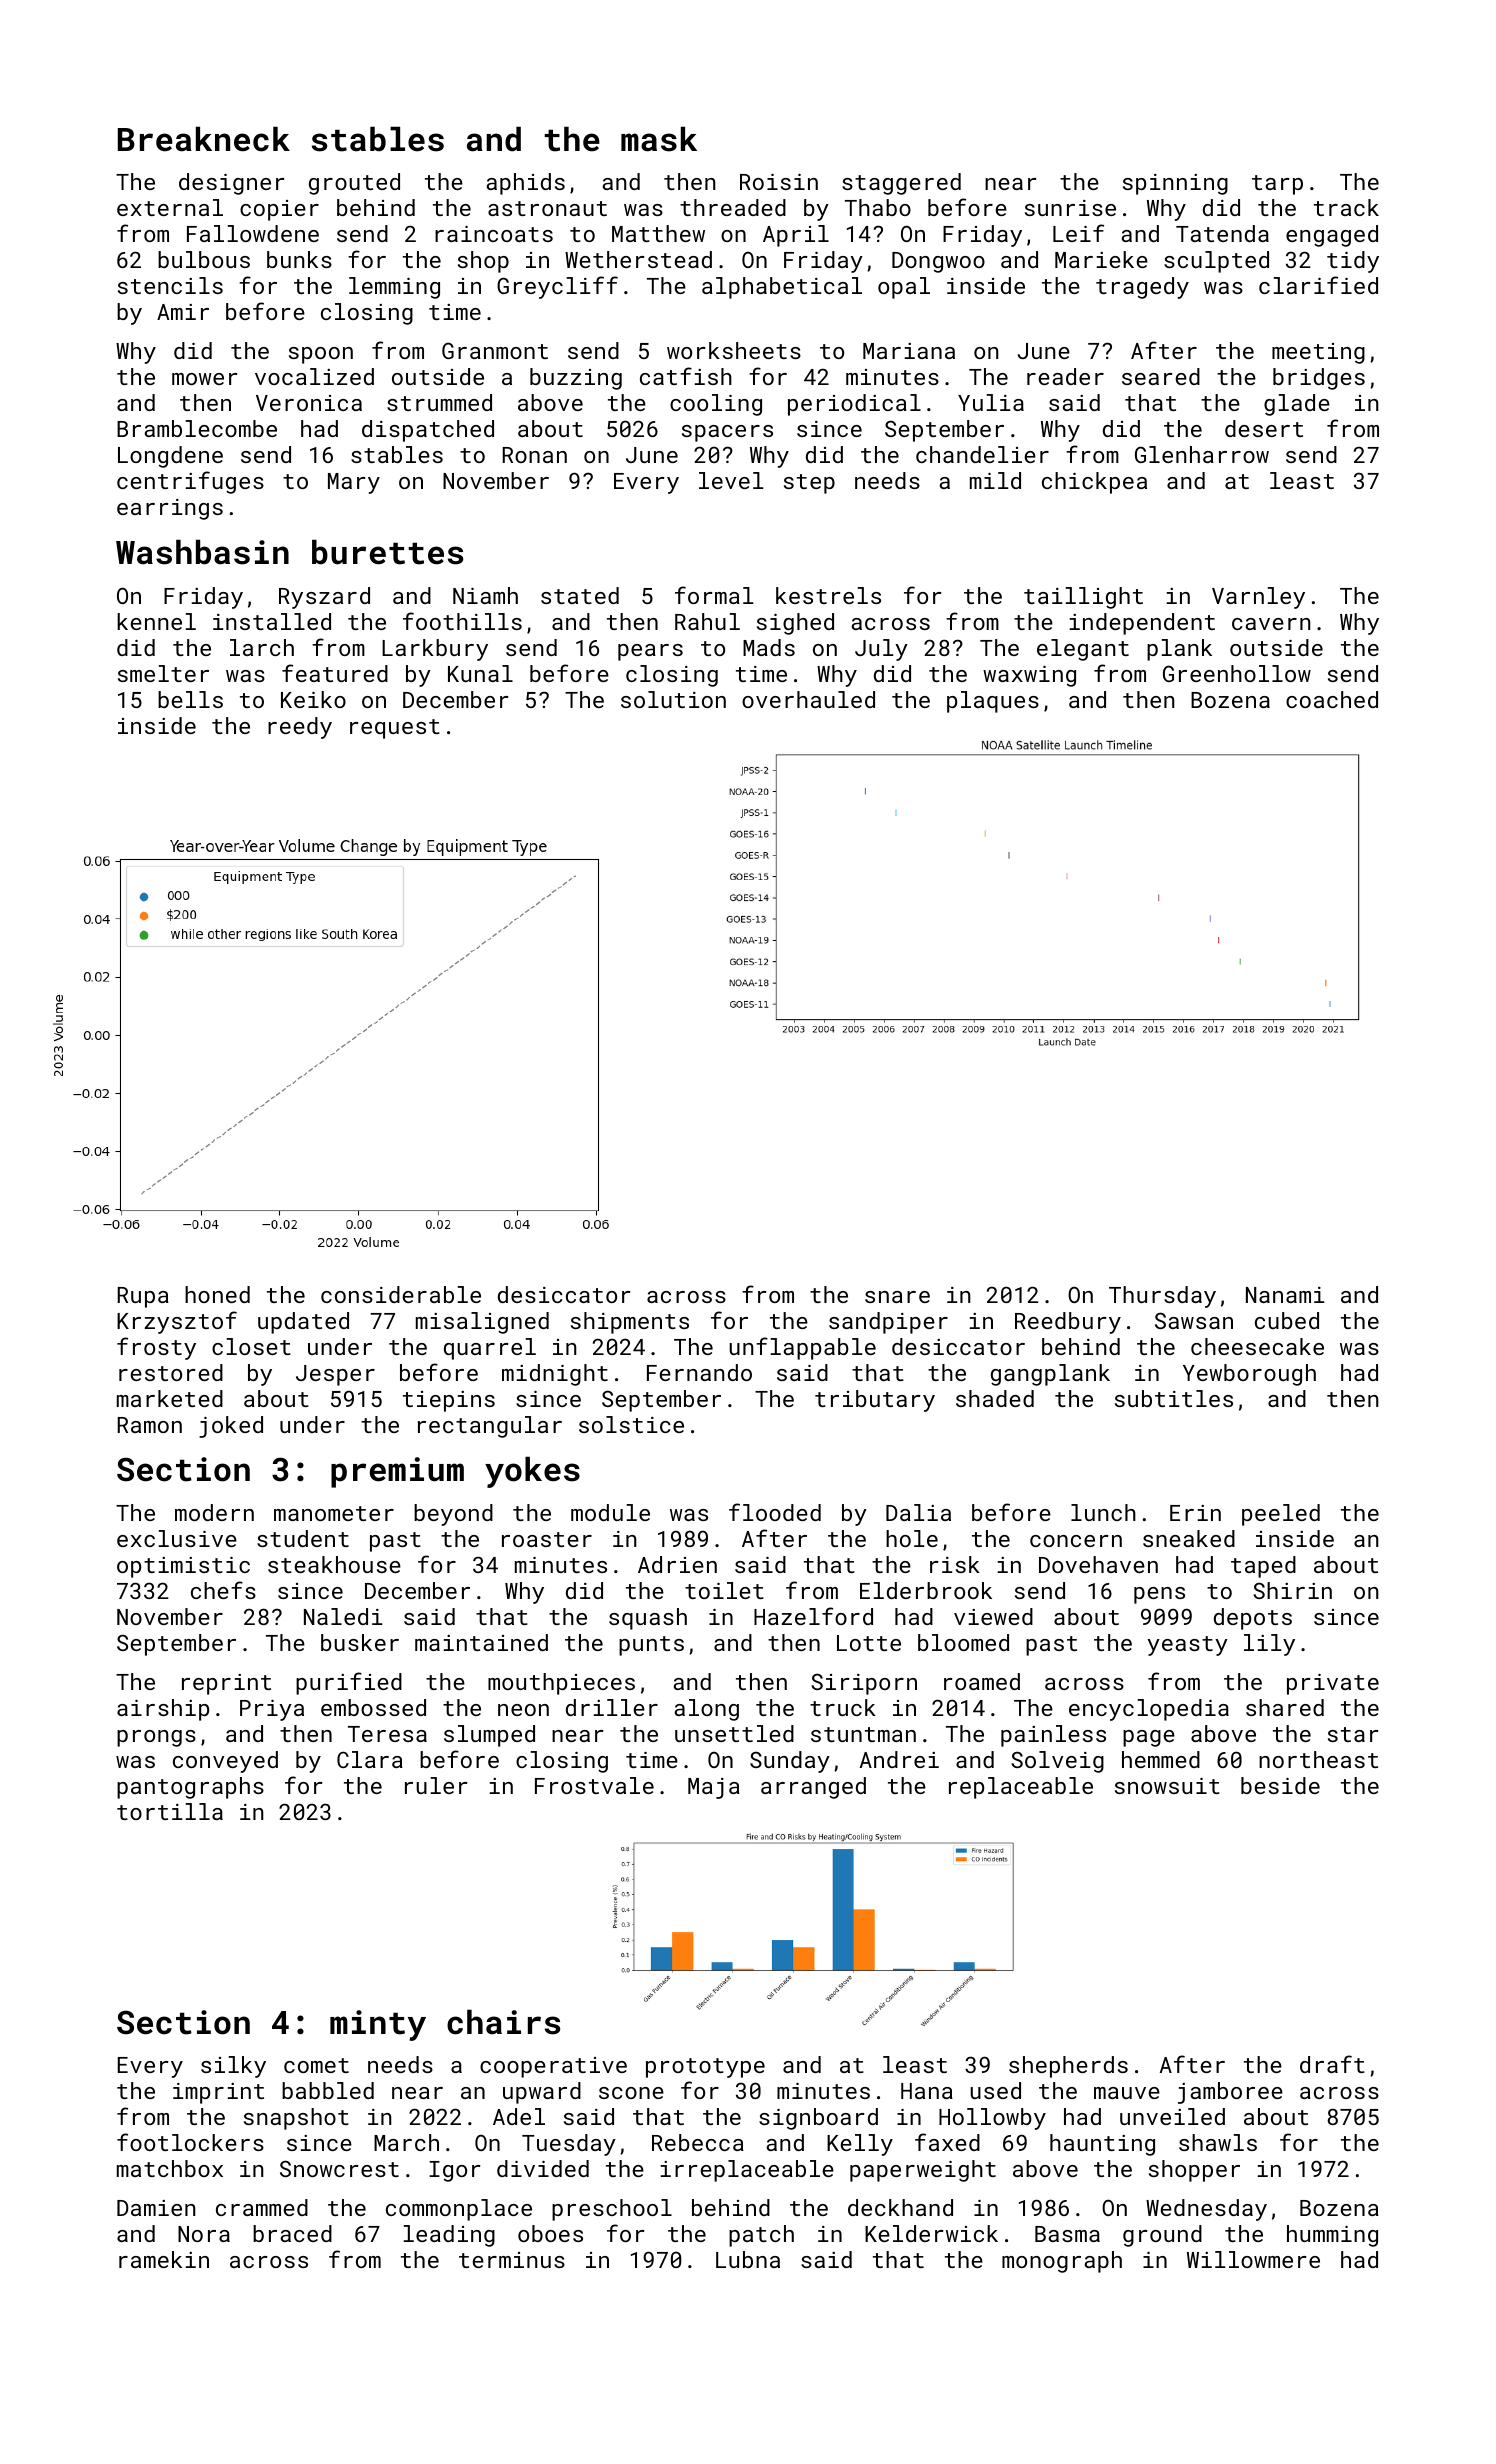 The image size is (1496, 2464). What do you see at coordinates (659, 139) in the page?
I see `mask` at bounding box center [659, 139].
